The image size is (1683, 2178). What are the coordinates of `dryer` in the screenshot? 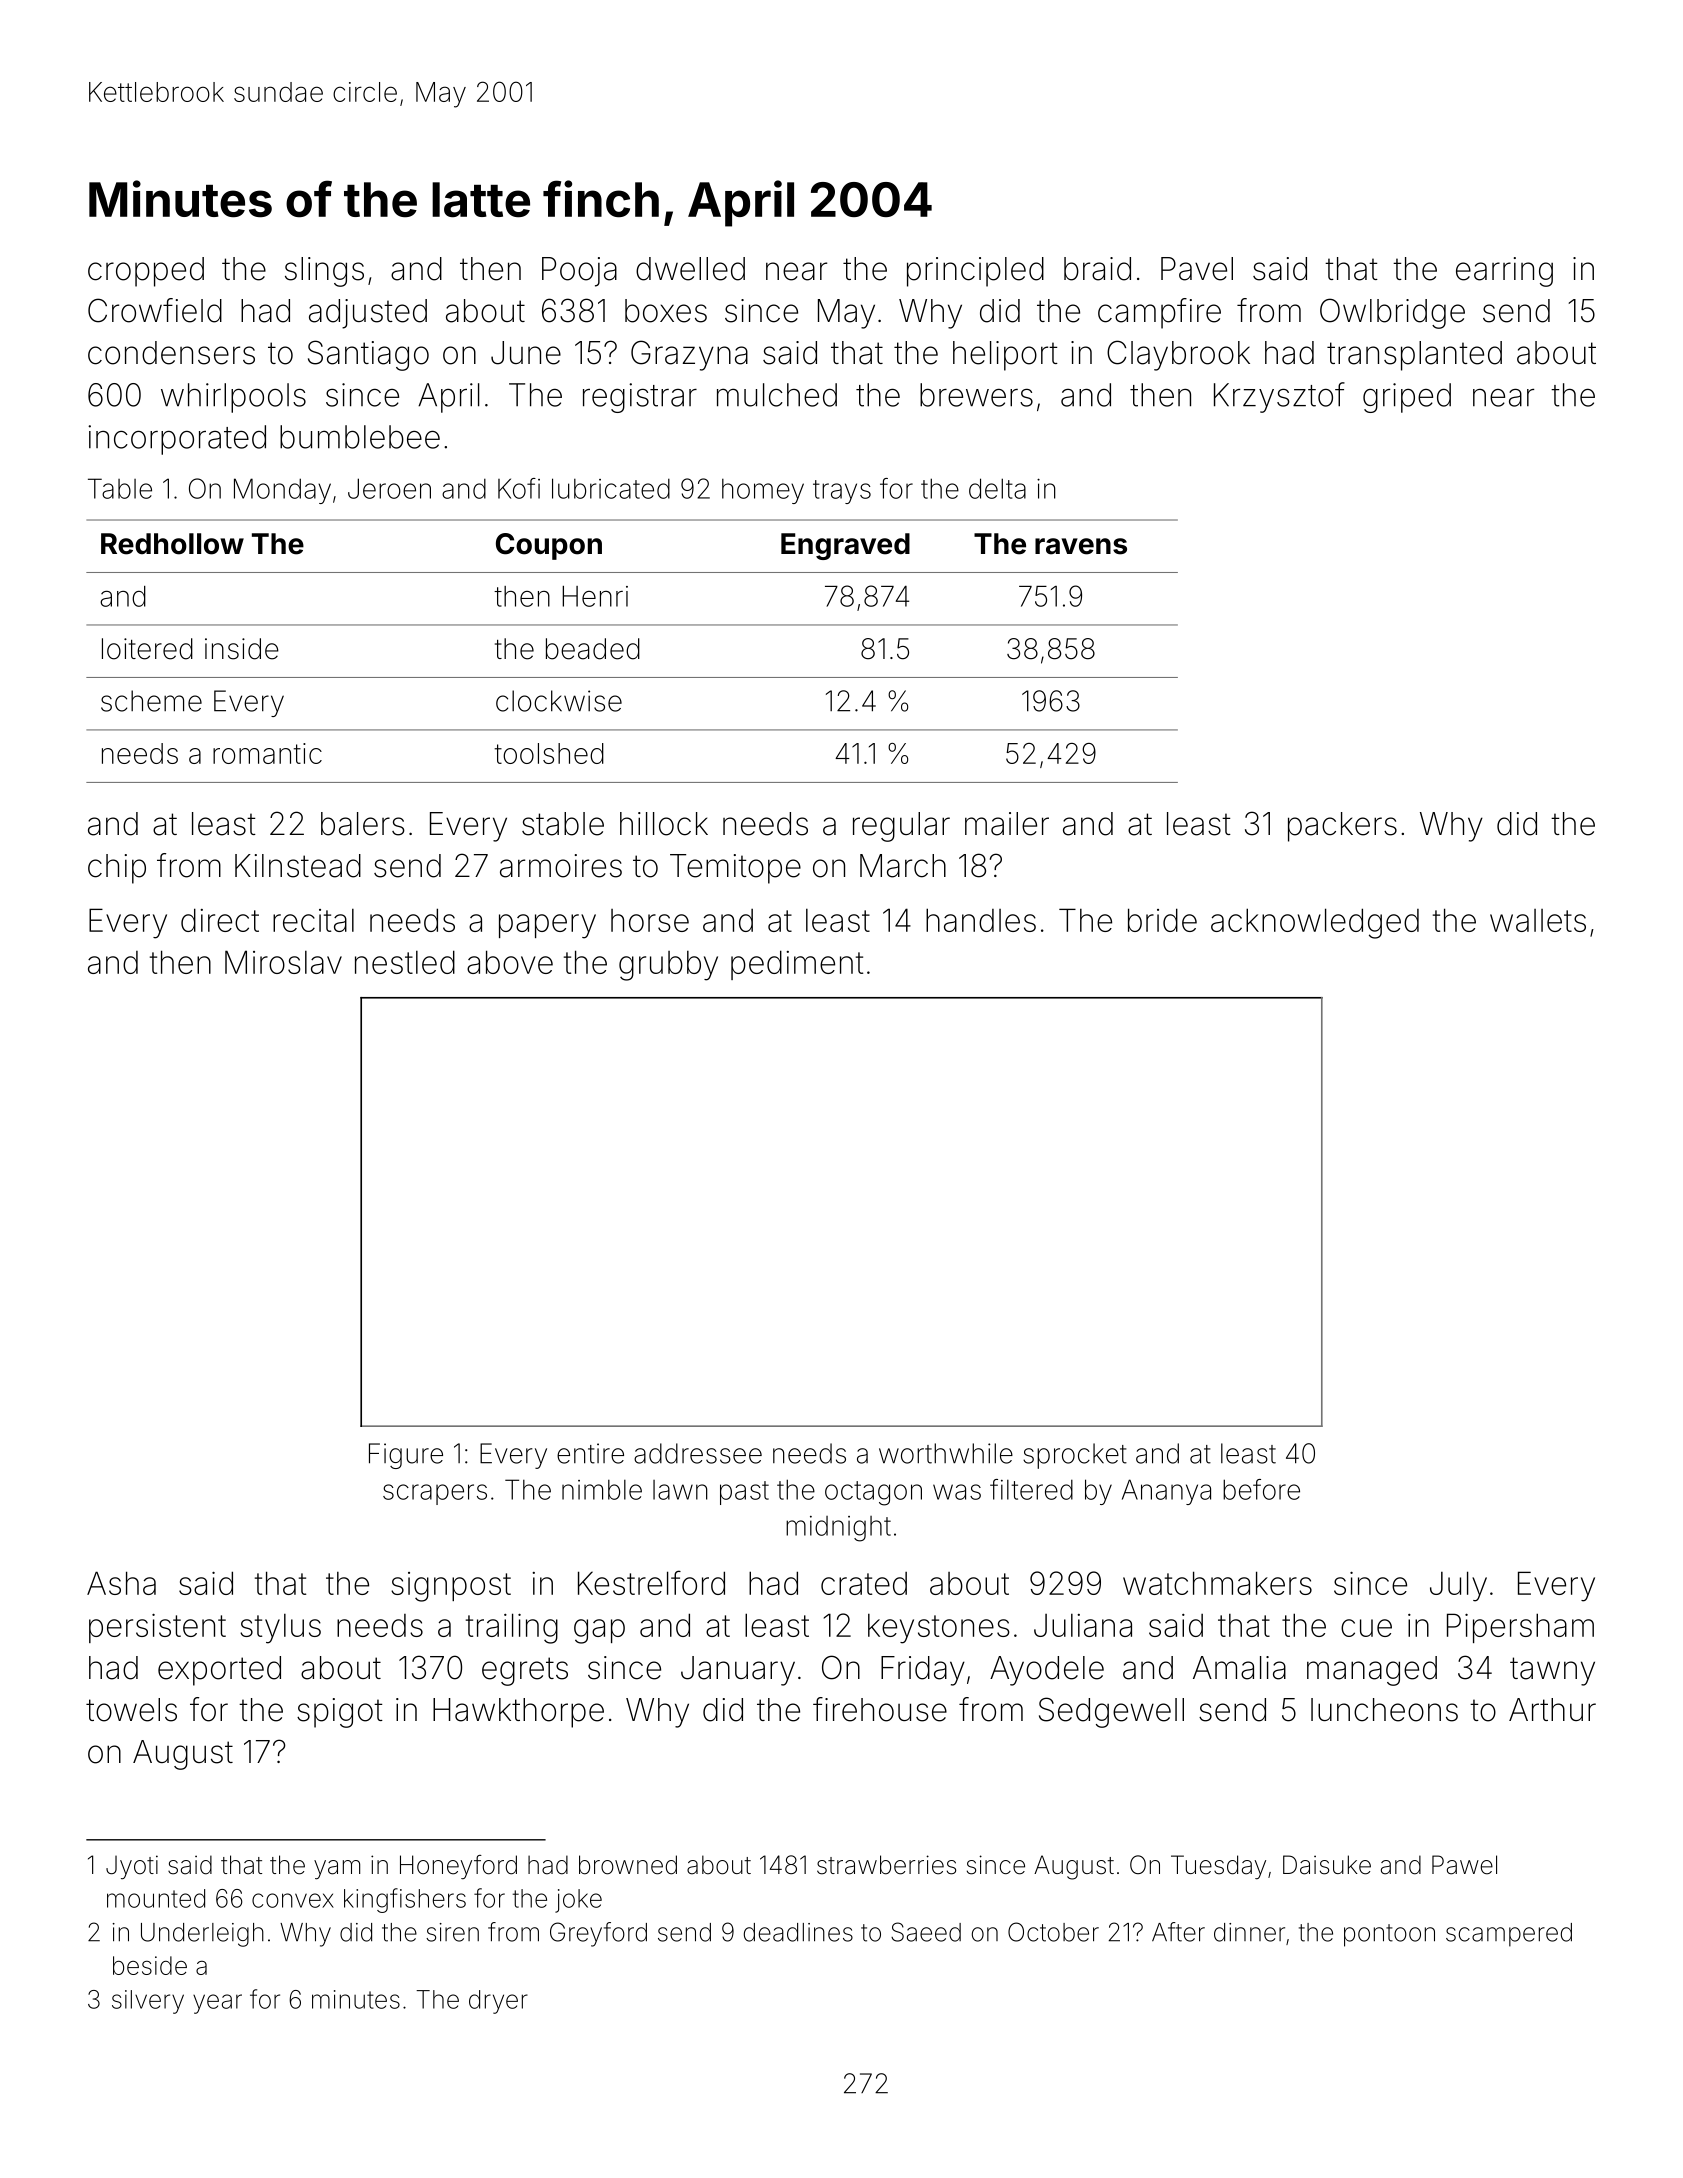 It's located at (498, 2002).
